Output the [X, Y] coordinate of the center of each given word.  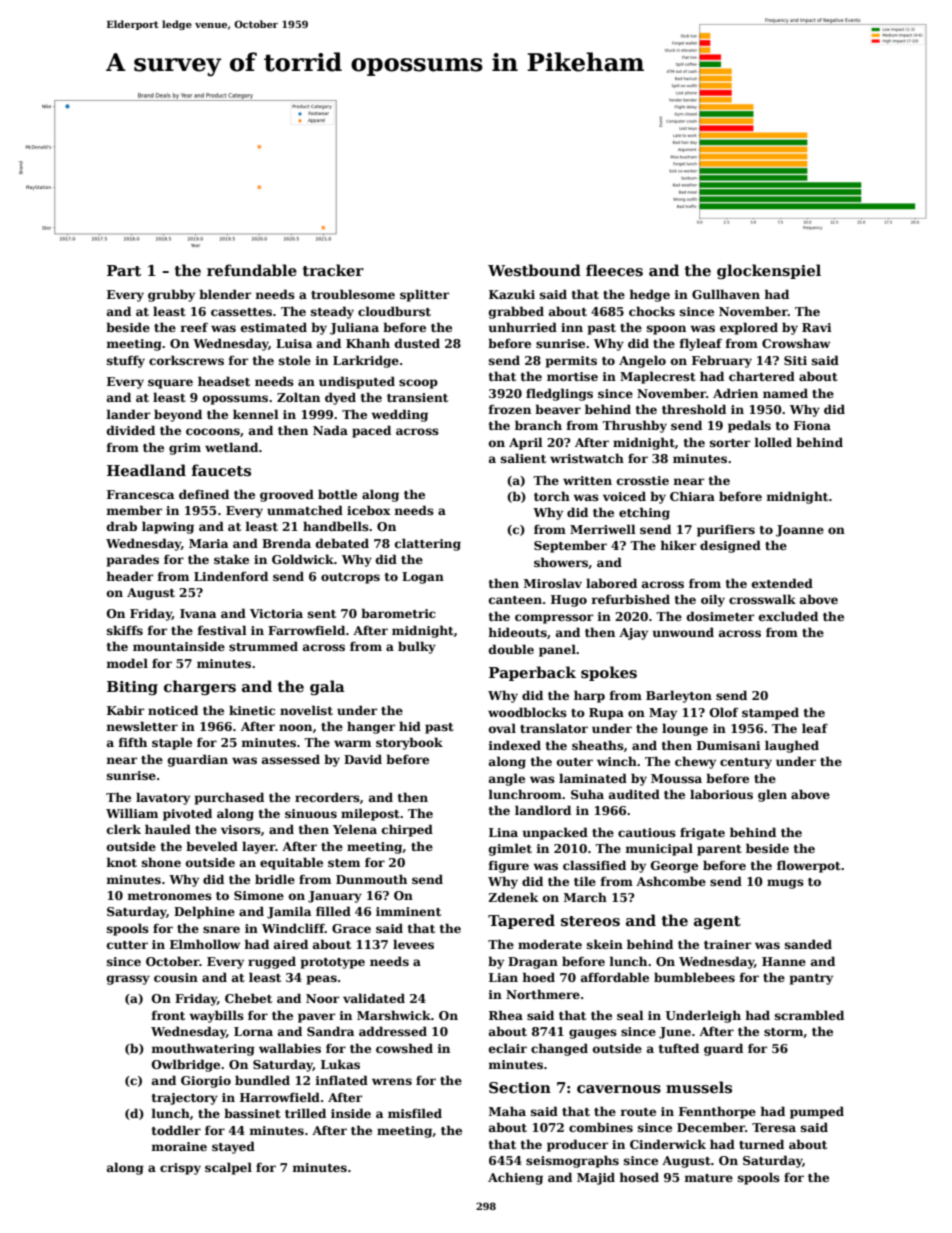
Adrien [735, 393]
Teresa [774, 1127]
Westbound [534, 270]
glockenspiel [769, 272]
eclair [508, 1048]
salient [523, 458]
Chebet [248, 998]
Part [124, 270]
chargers [200, 687]
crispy [180, 1169]
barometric [398, 613]
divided [131, 430]
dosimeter [720, 616]
